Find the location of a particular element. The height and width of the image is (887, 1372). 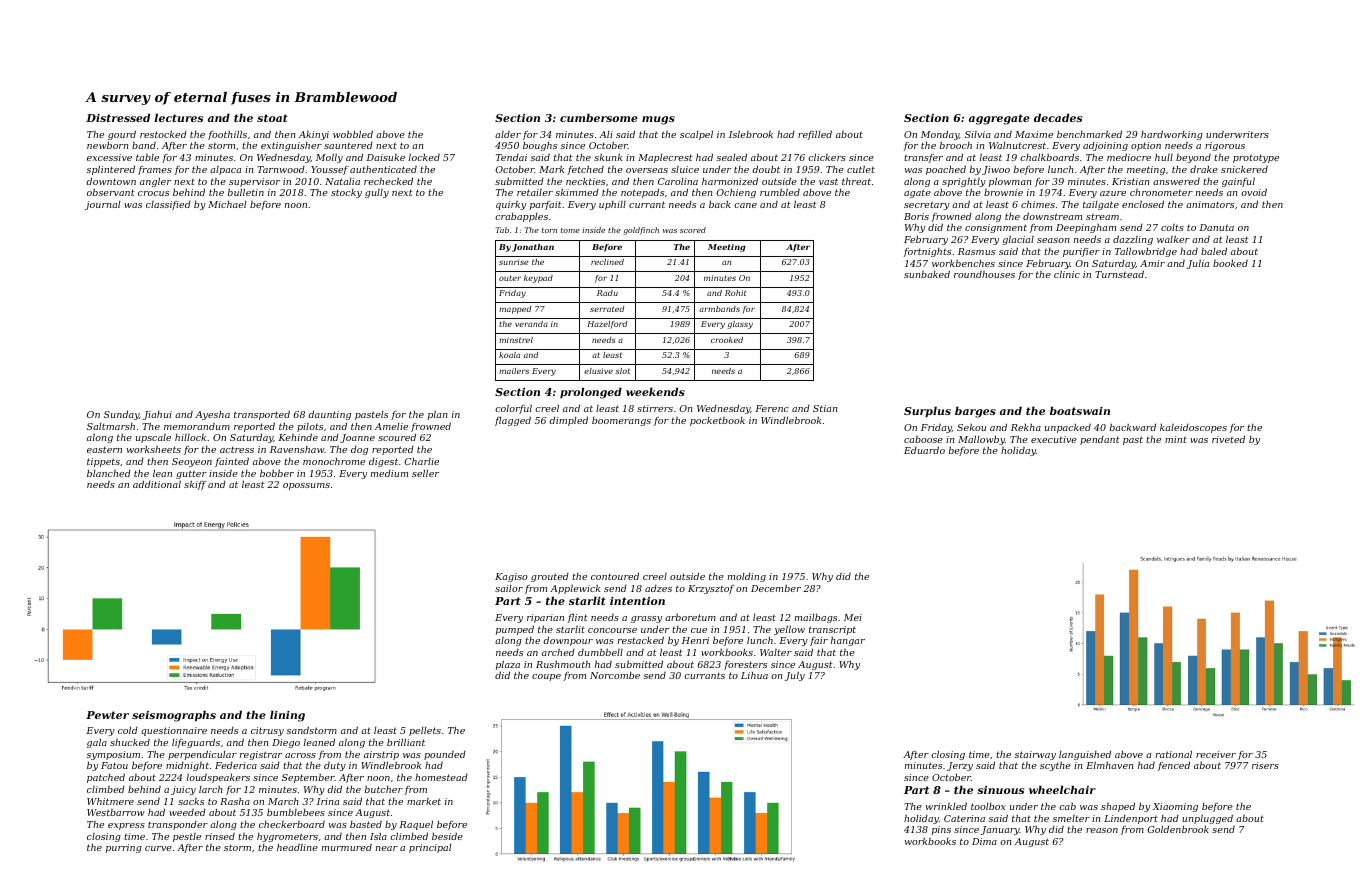

transponder is located at coordinates (178, 825).
